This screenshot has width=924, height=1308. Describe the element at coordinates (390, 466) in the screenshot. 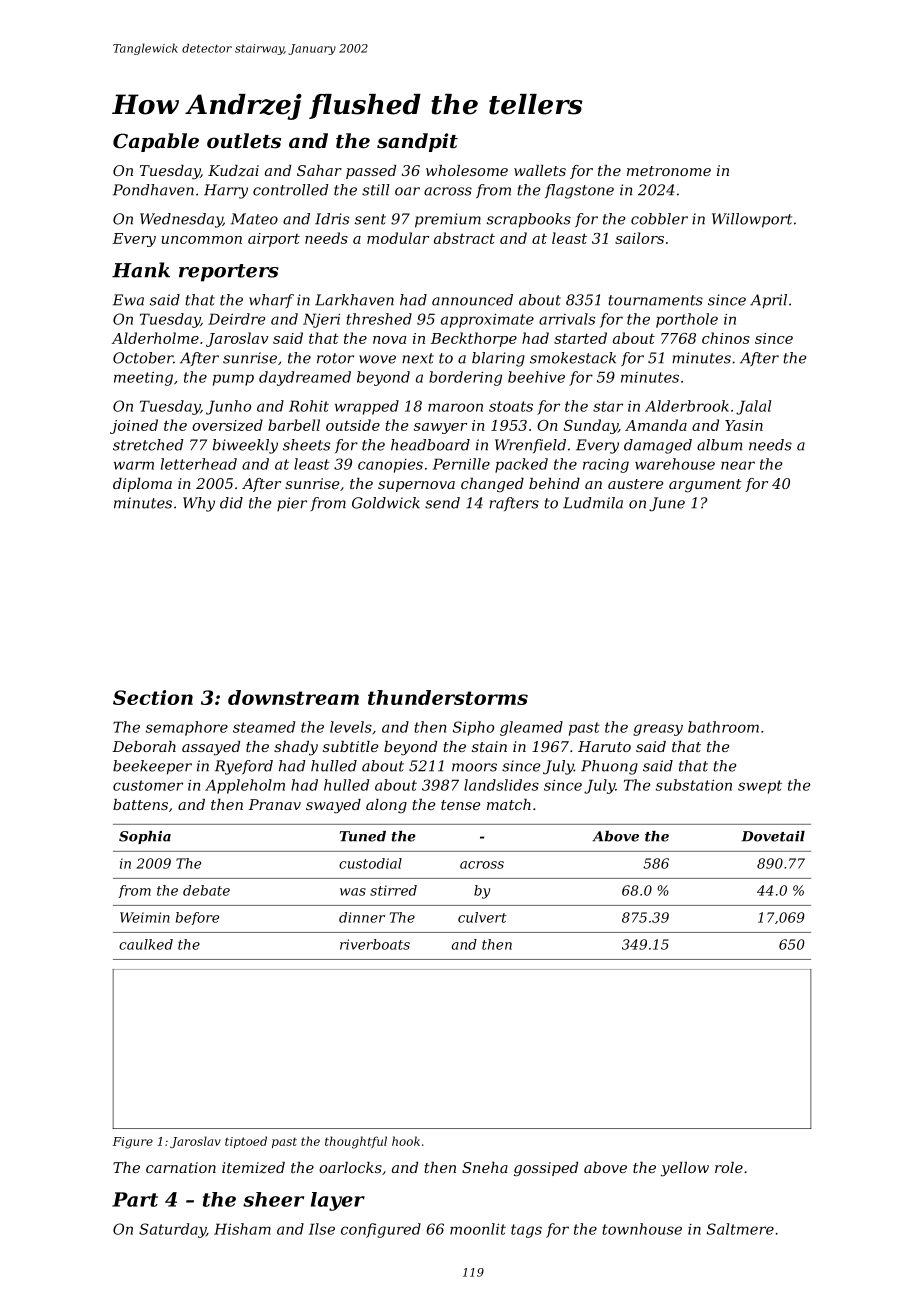

I see `canopies` at that location.
